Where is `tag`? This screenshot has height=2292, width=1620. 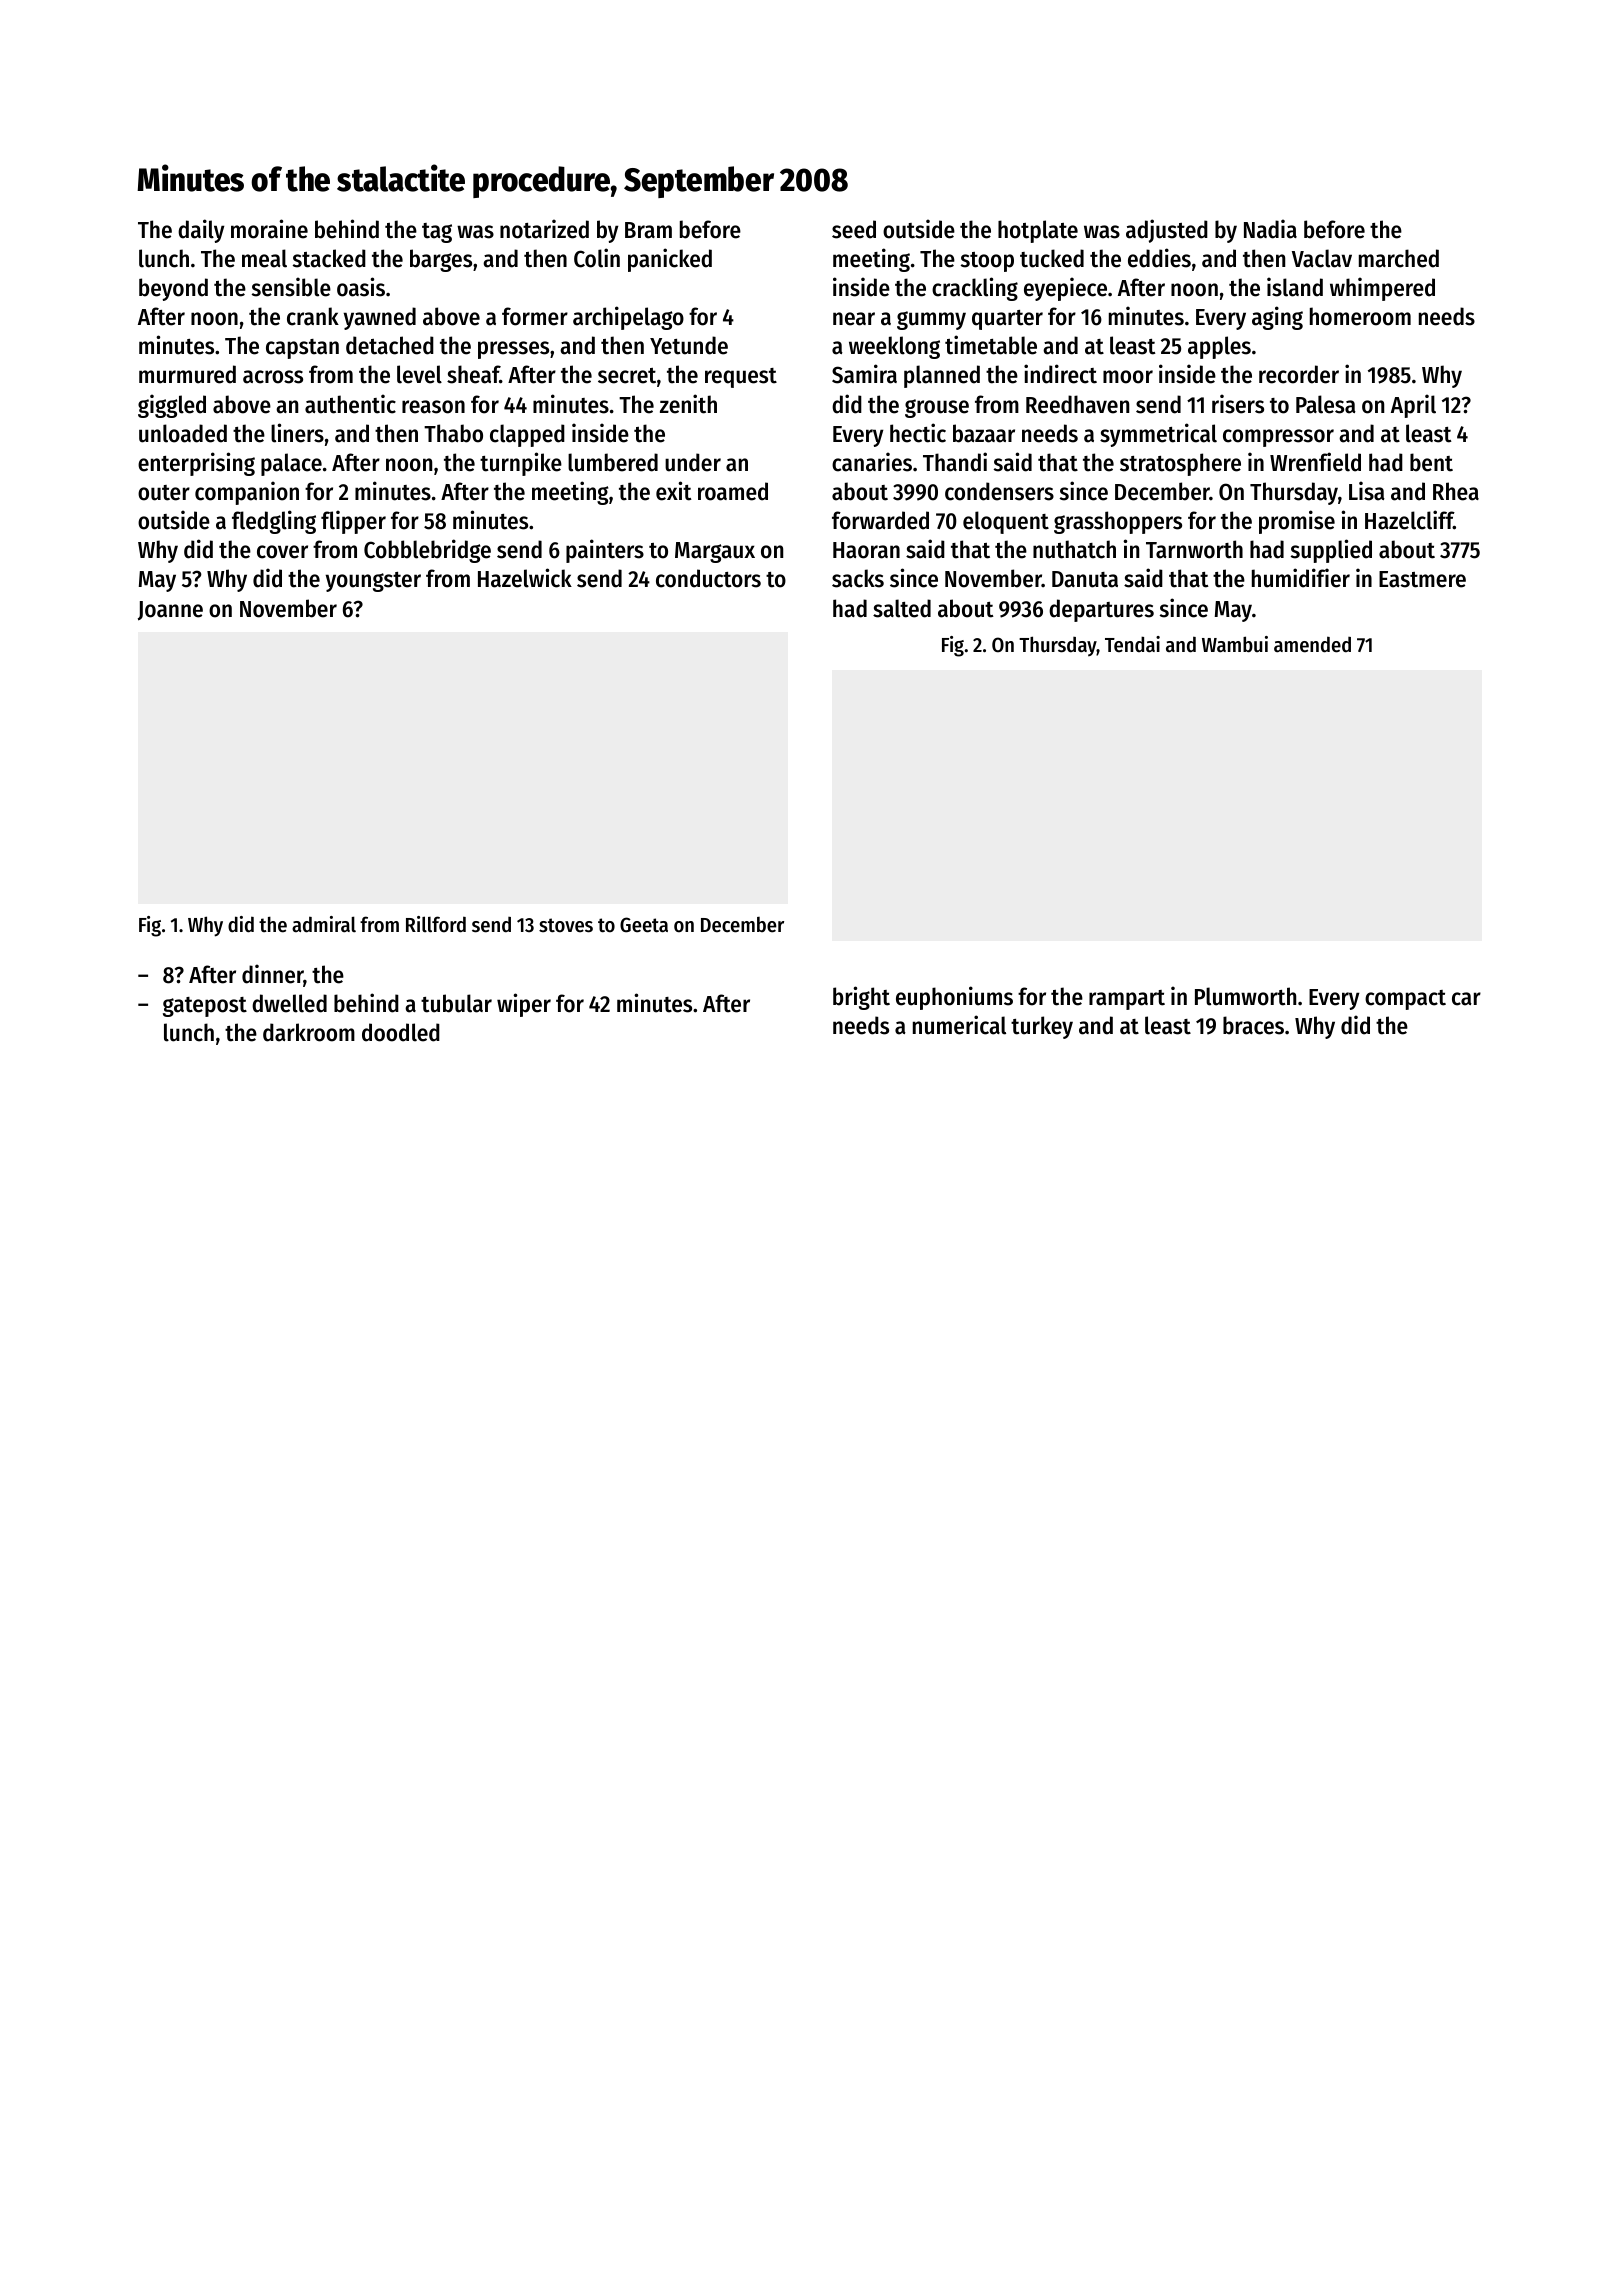 tag is located at coordinates (437, 233).
